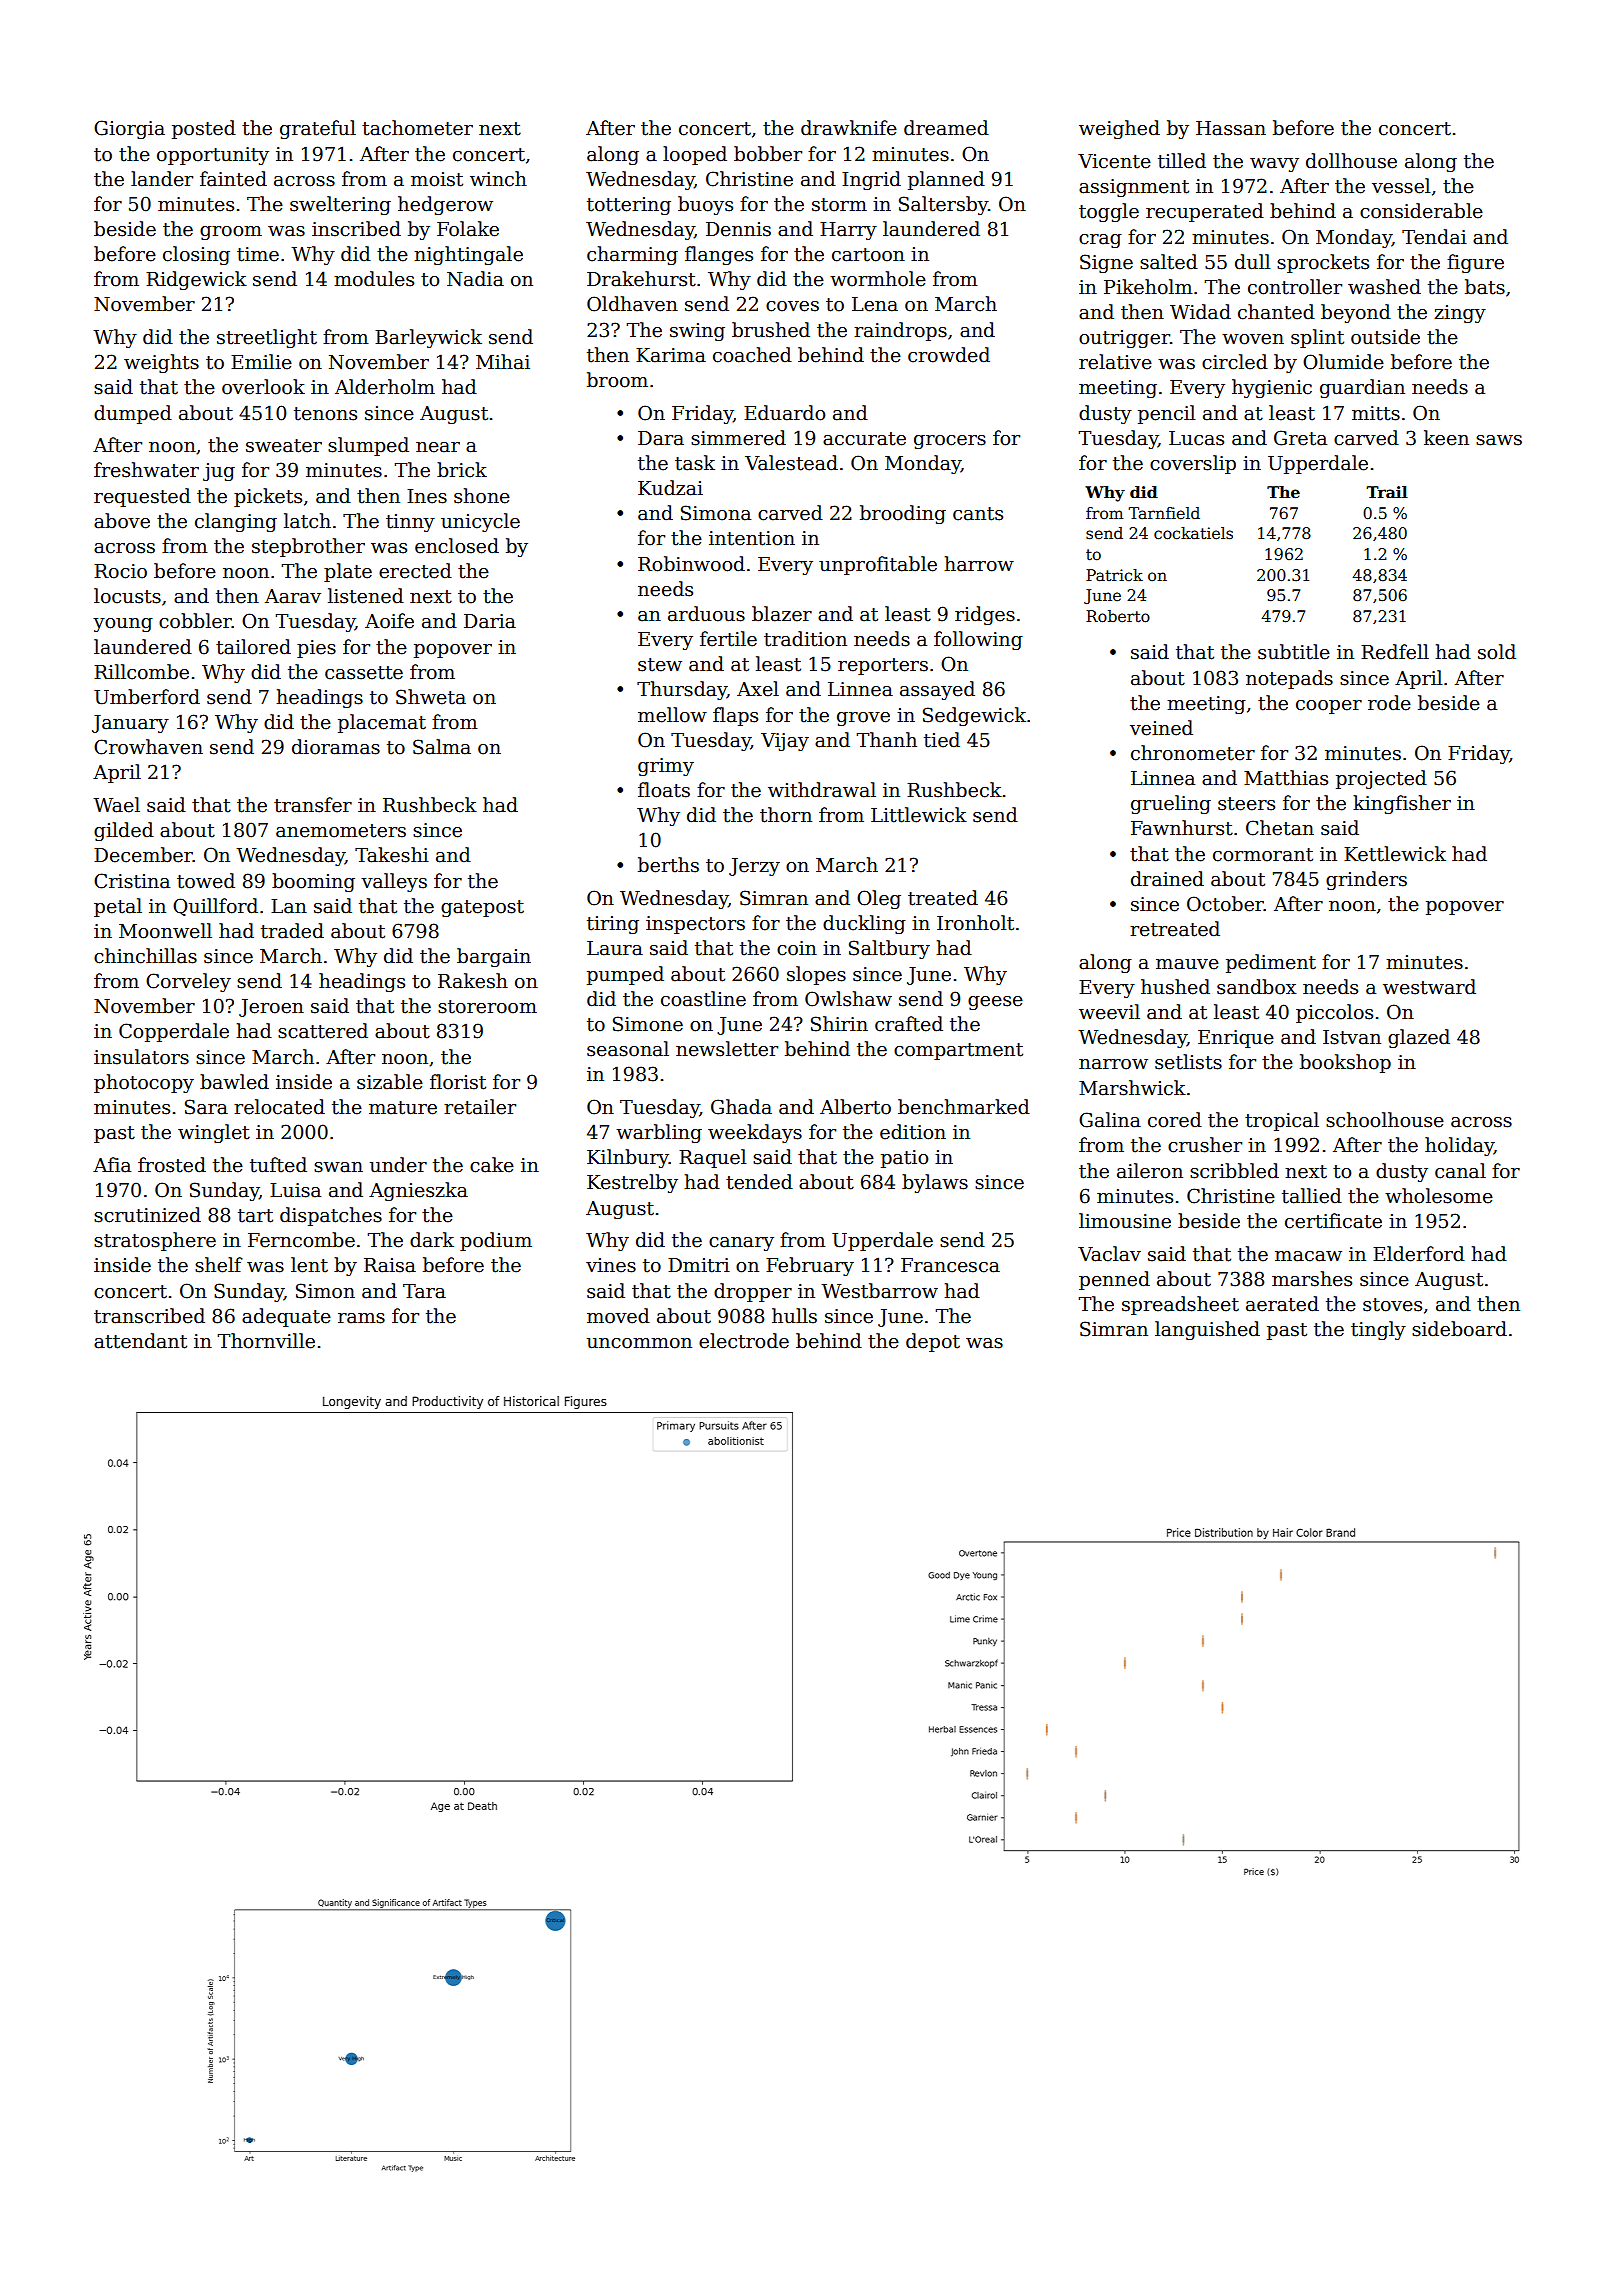  Describe the element at coordinates (161, 363) in the document. I see `weights` at that location.
